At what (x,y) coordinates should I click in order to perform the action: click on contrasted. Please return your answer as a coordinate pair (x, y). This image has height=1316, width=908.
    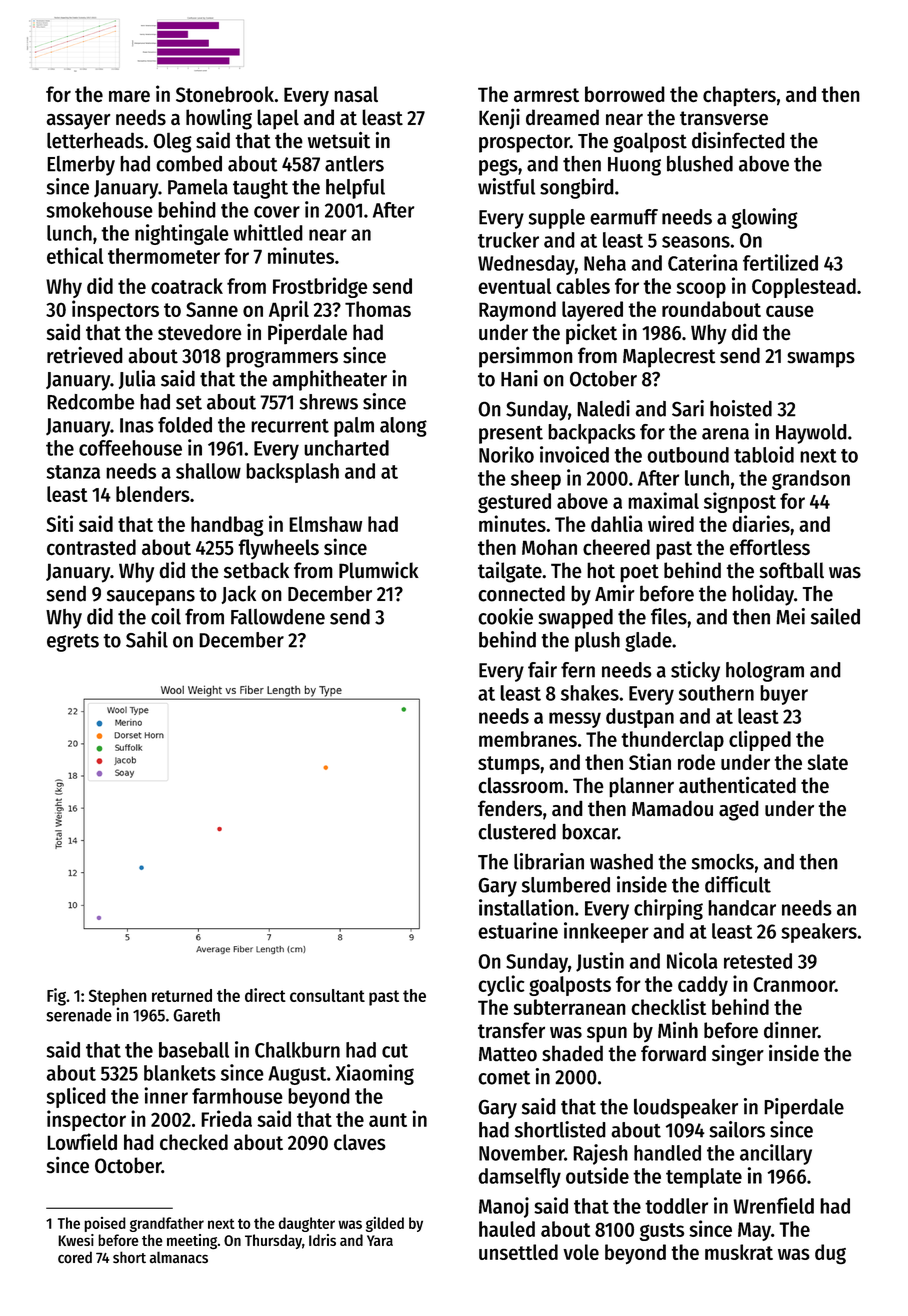
    Looking at the image, I should click on (91, 547).
